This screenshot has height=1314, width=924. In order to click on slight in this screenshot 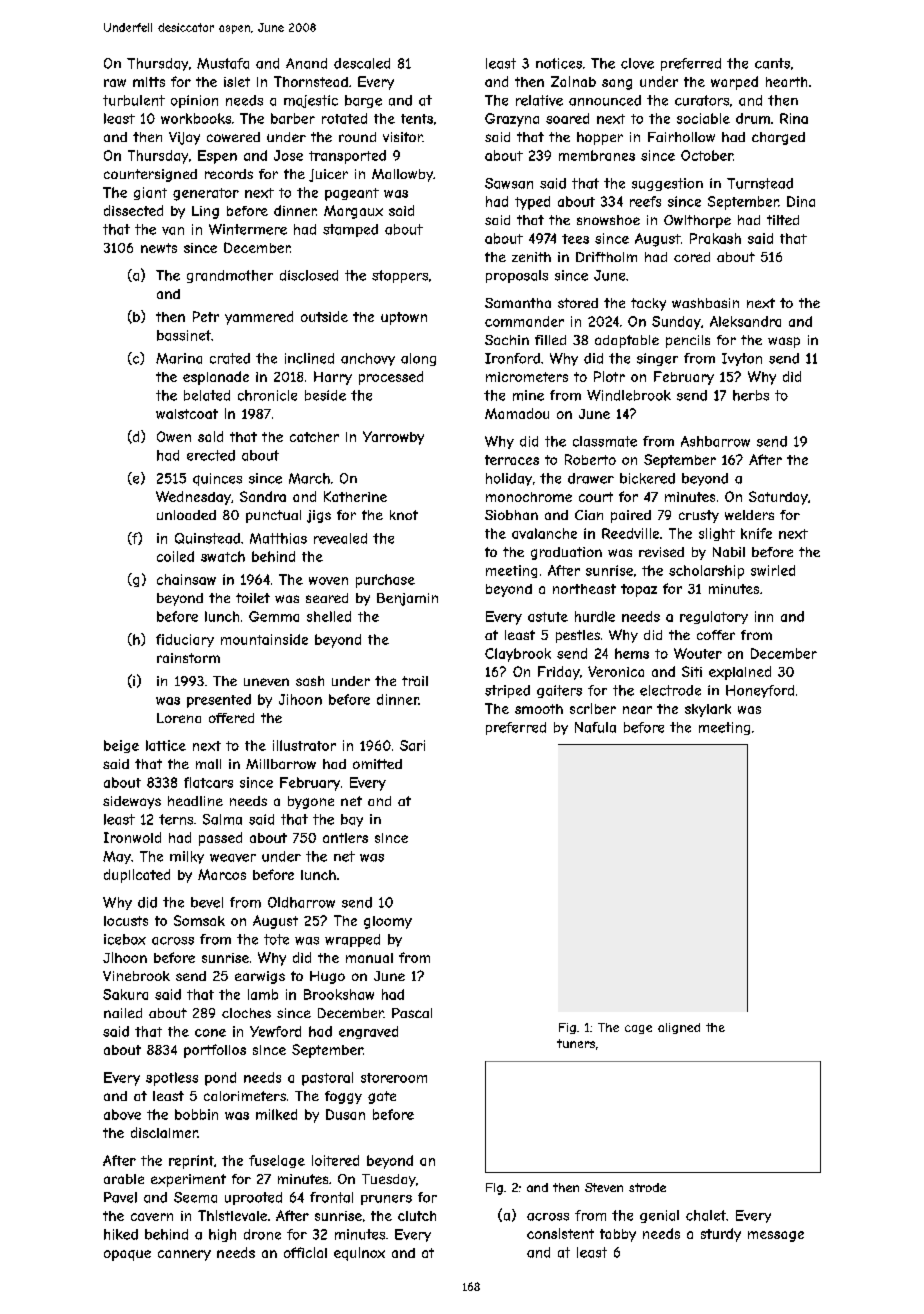, I will do `click(717, 534)`.
